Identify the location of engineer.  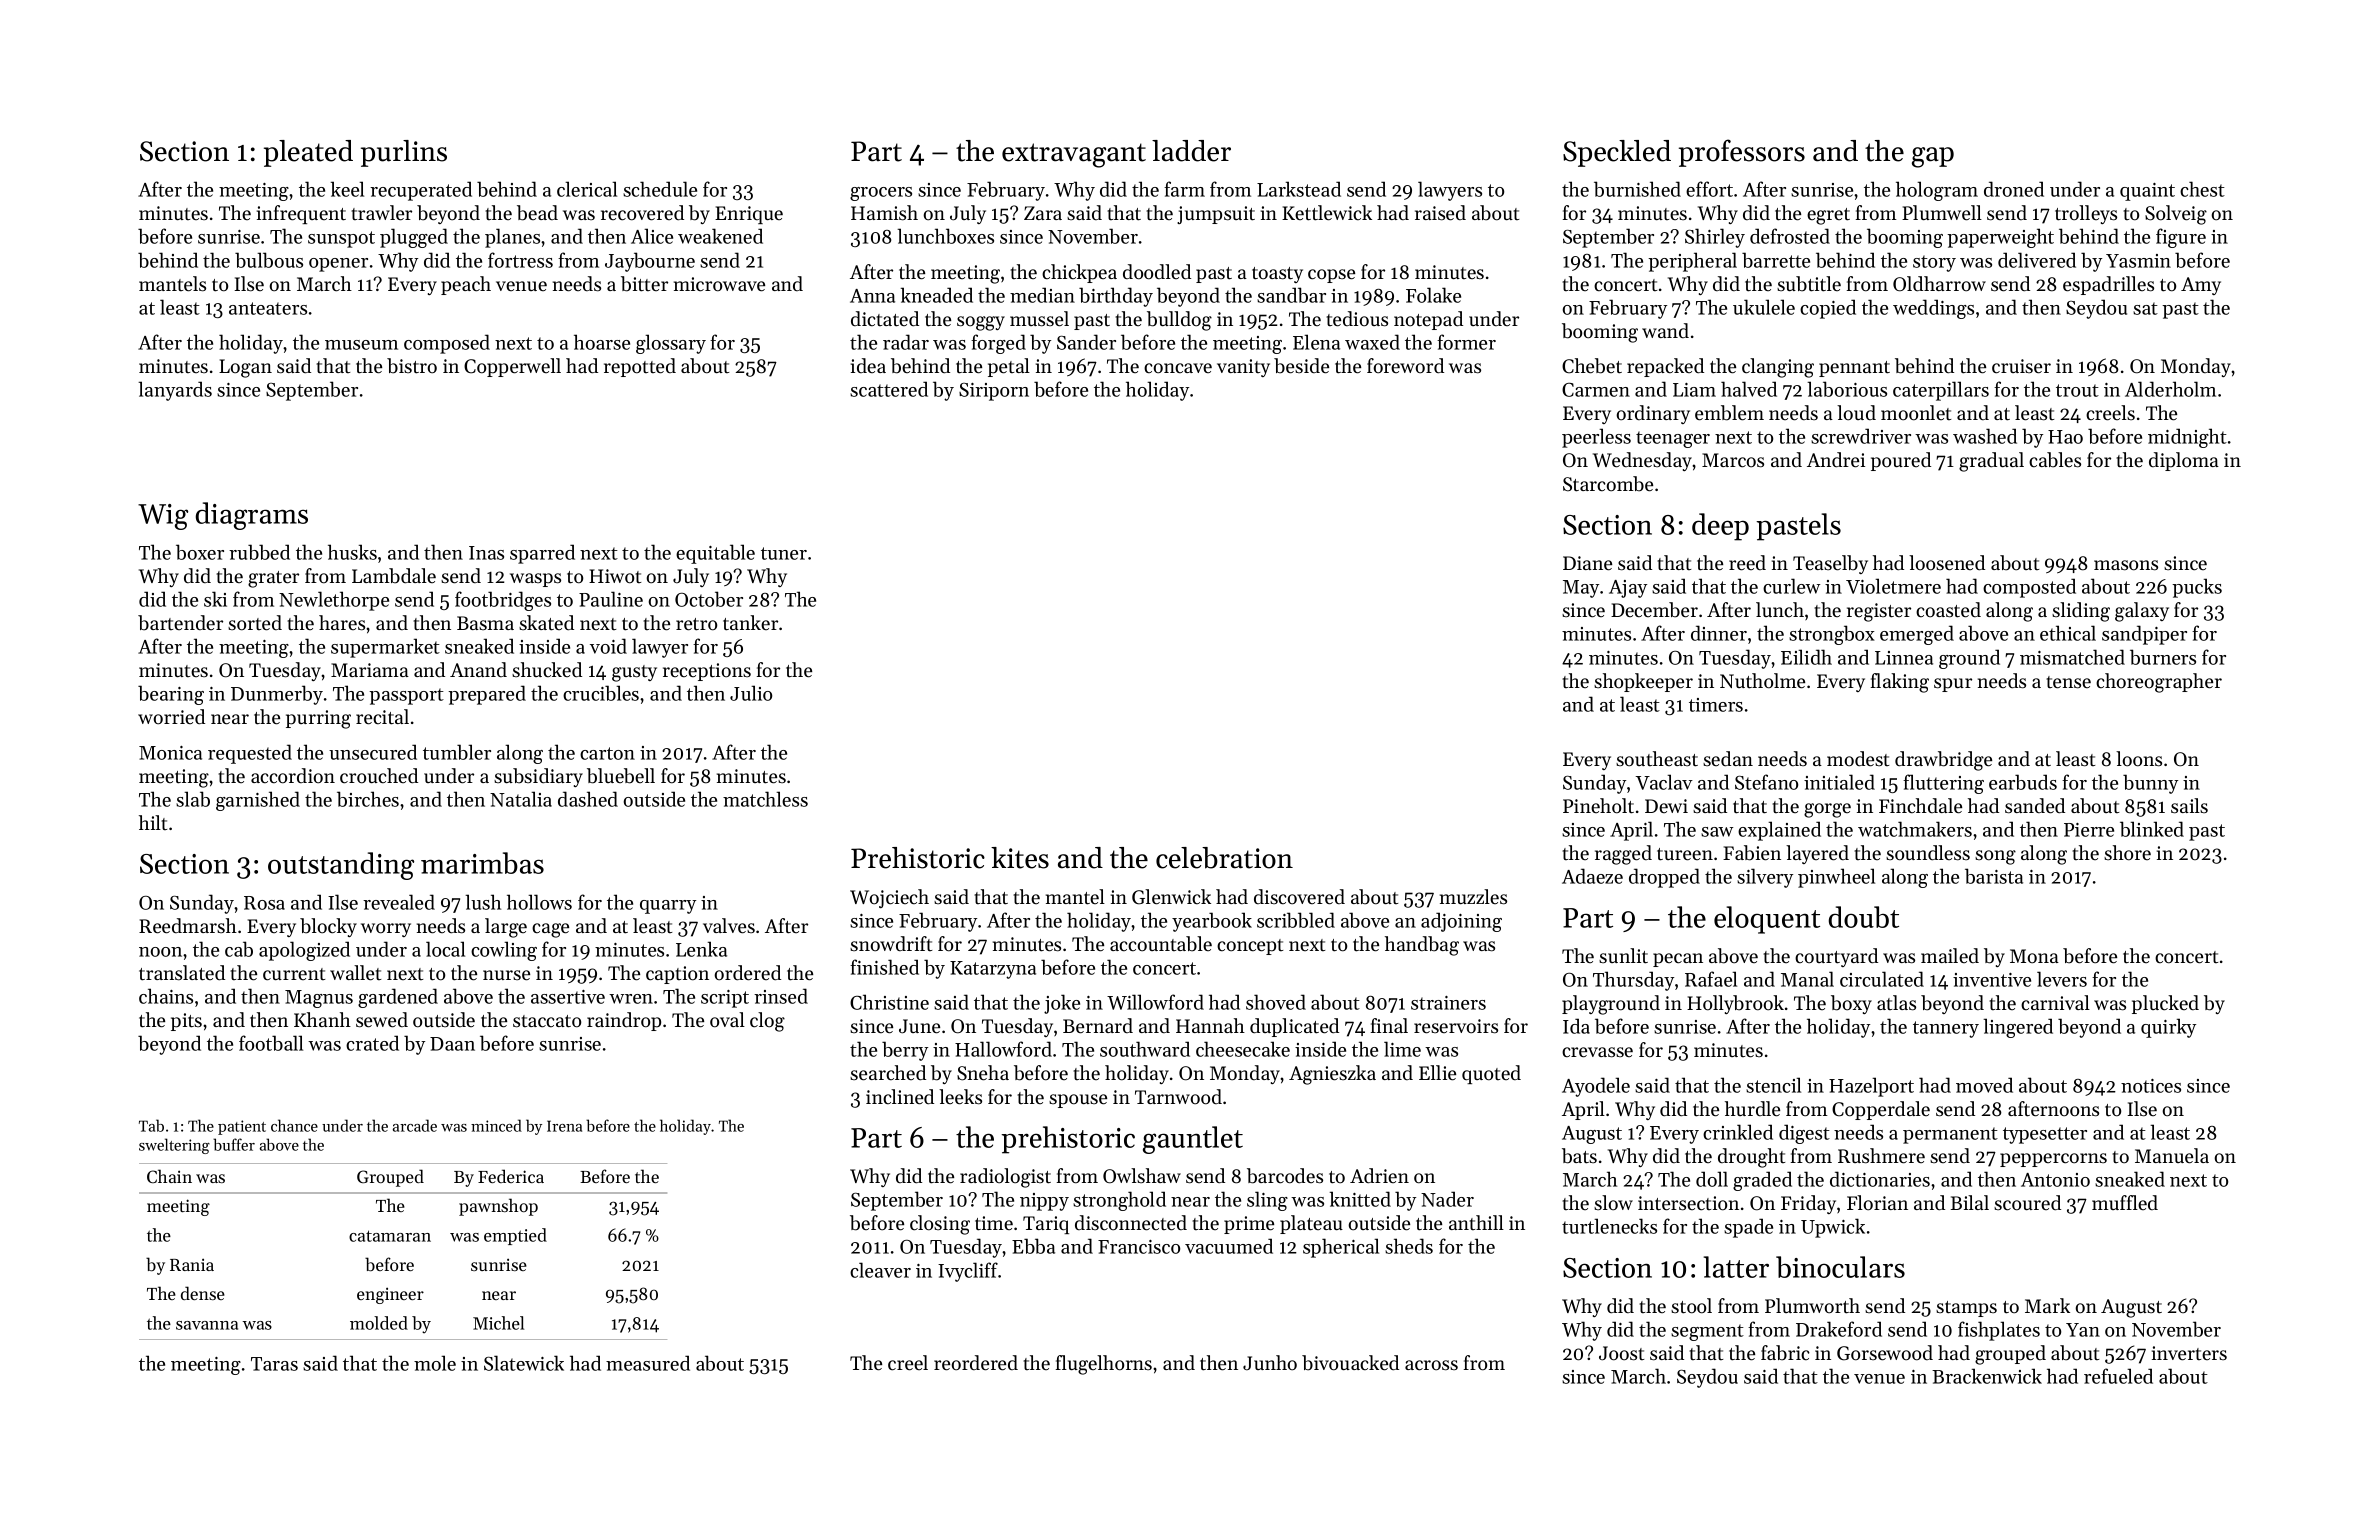
(390, 1295).
